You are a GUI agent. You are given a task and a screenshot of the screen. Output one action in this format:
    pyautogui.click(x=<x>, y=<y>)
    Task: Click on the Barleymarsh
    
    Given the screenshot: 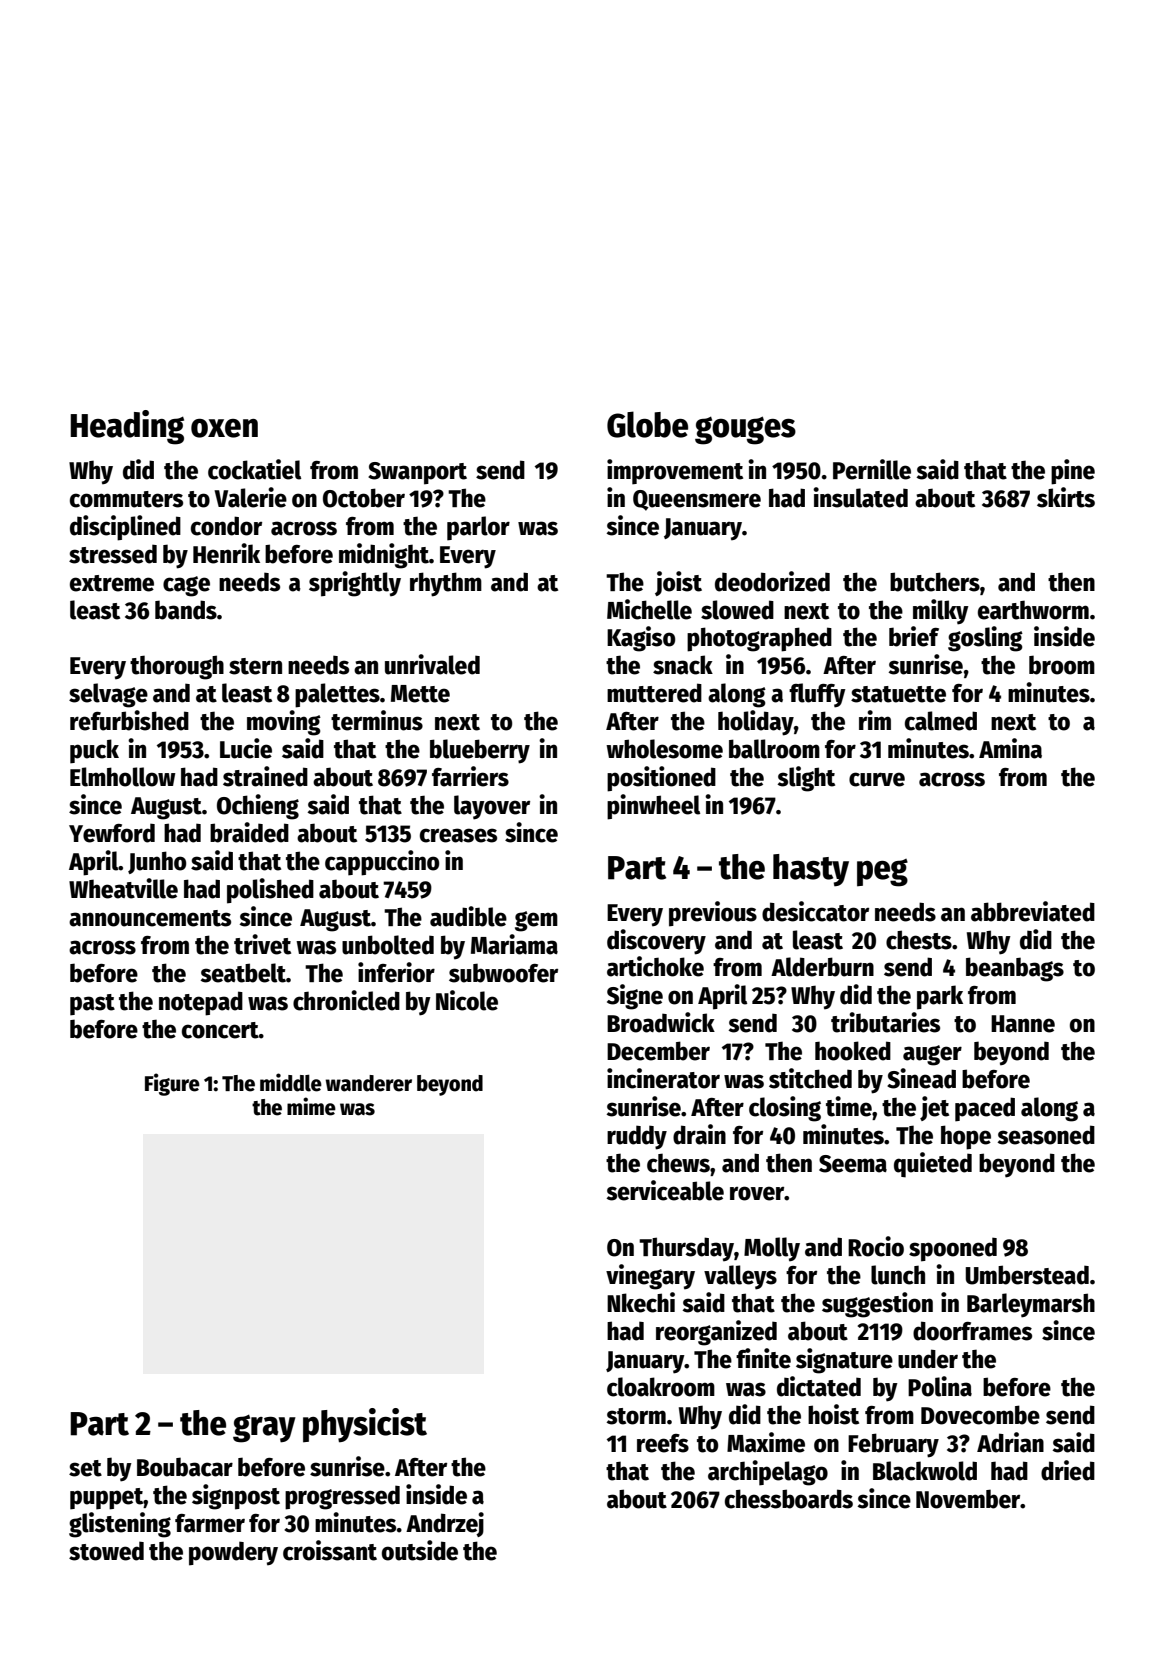 What is the action you would take?
    pyautogui.click(x=1031, y=1305)
